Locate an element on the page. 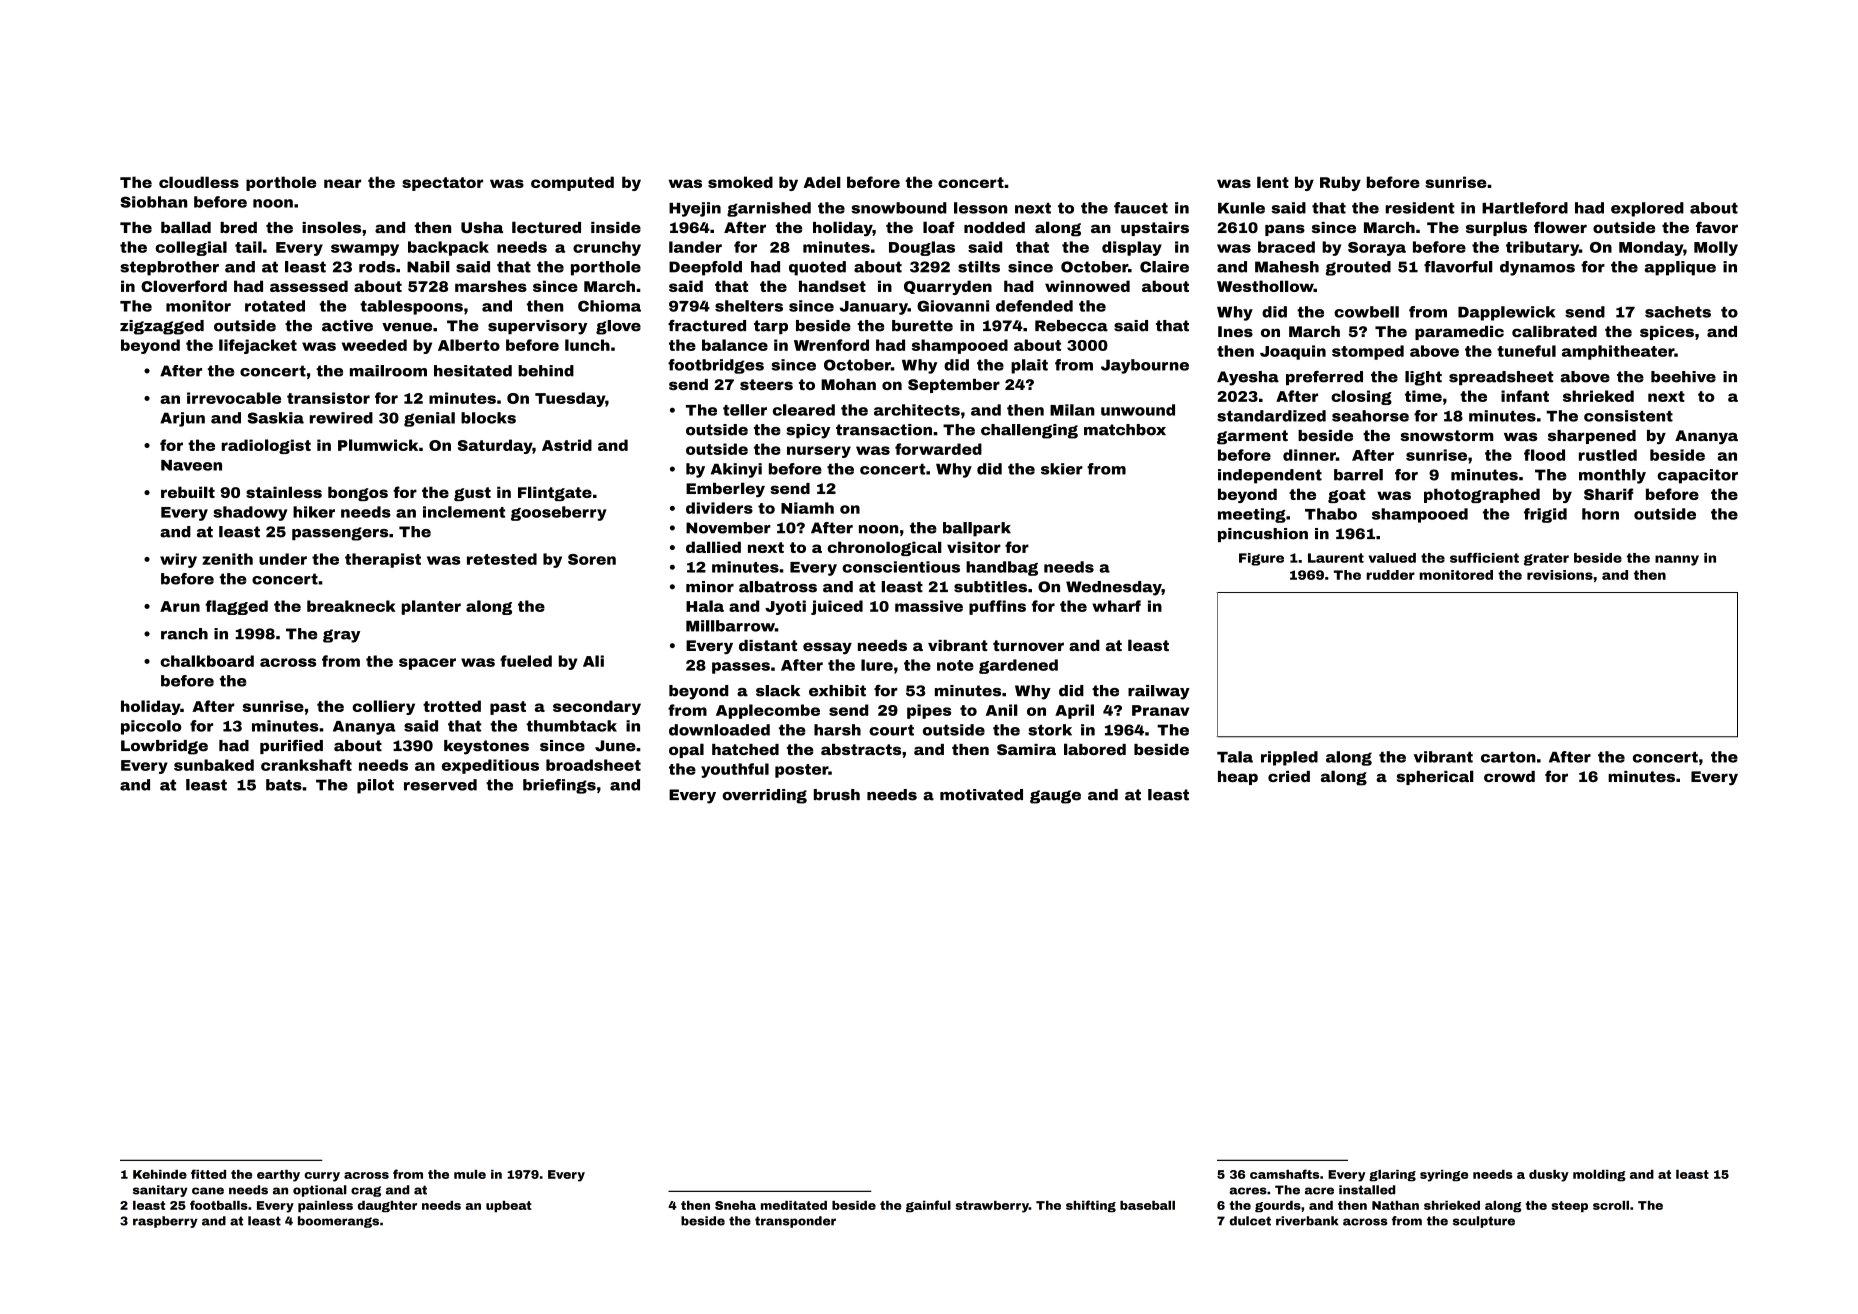  light is located at coordinates (1423, 378).
